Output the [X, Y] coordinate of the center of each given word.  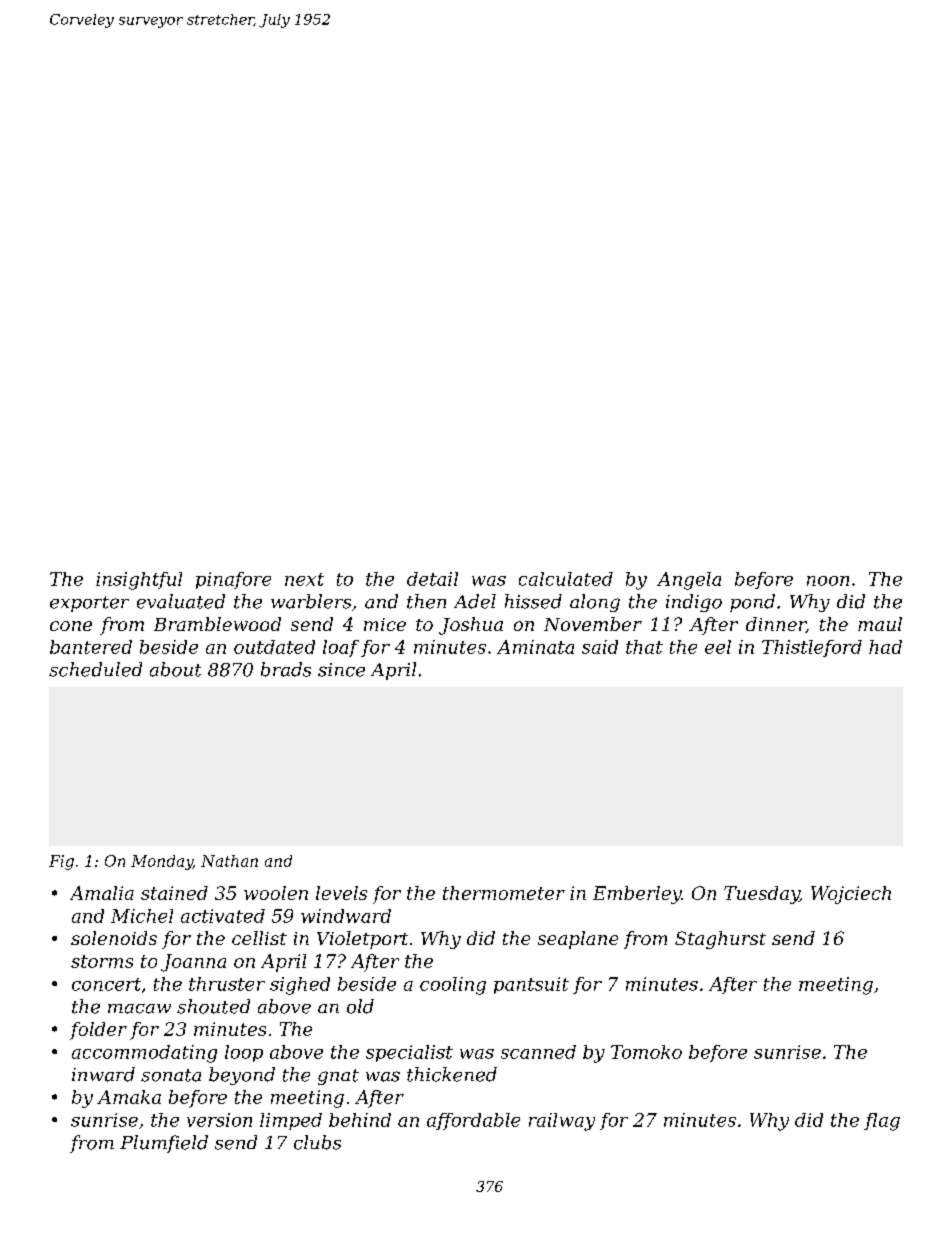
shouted [213, 1006]
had [885, 647]
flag [882, 1122]
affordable [473, 1121]
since [341, 670]
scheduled [95, 669]
